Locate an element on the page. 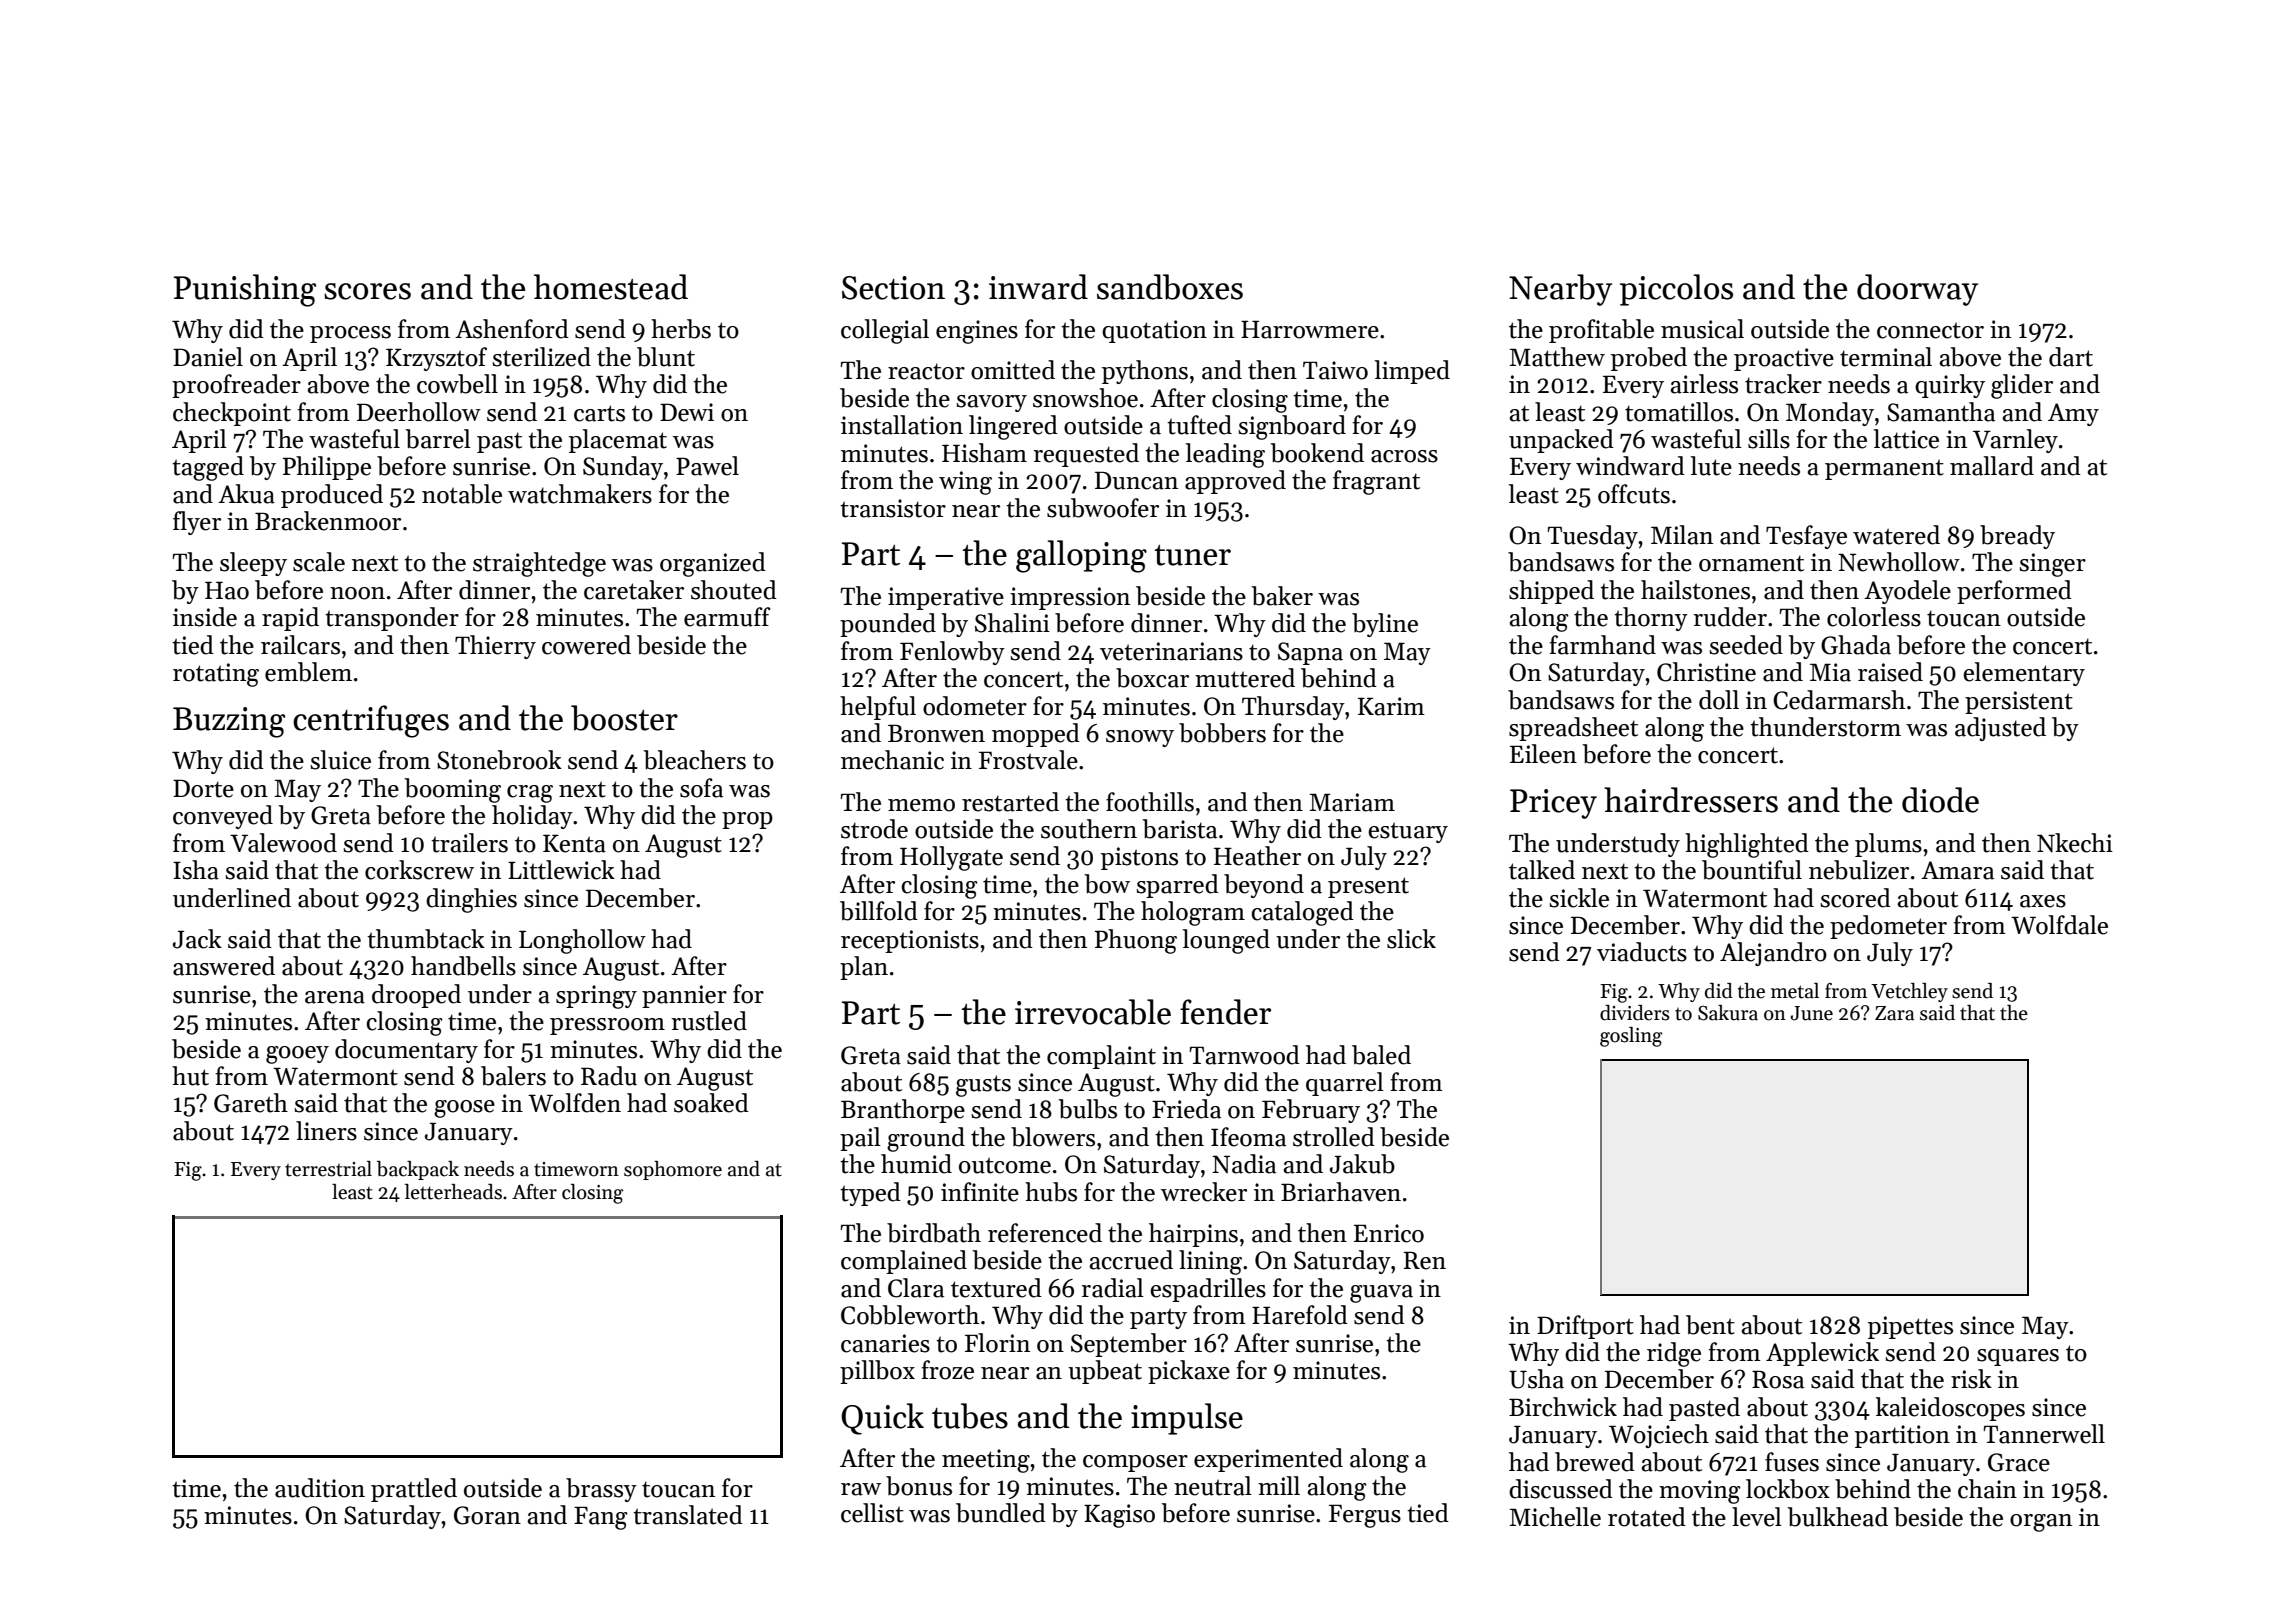  ornament is located at coordinates (1751, 563).
